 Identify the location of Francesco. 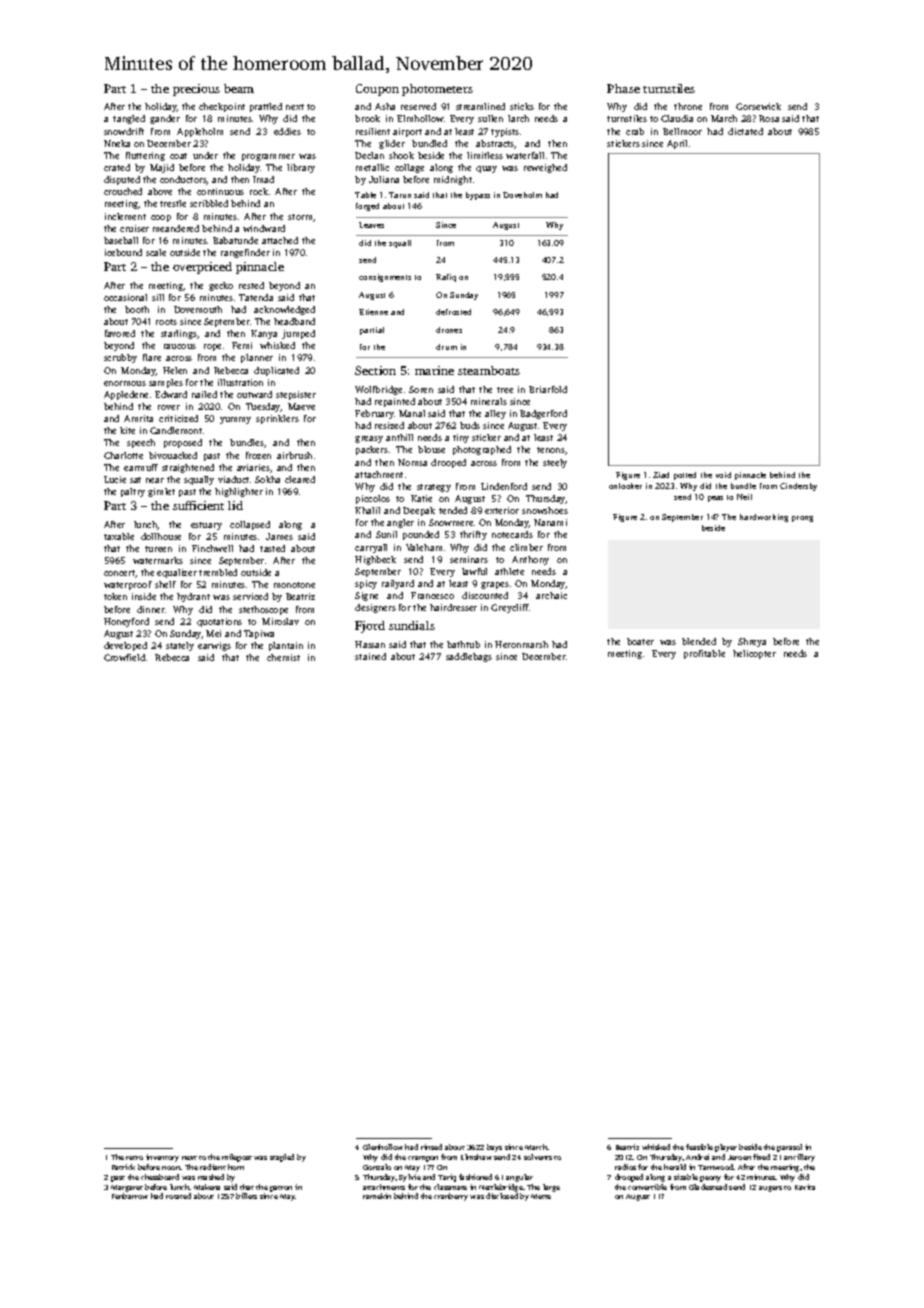
(432, 595).
